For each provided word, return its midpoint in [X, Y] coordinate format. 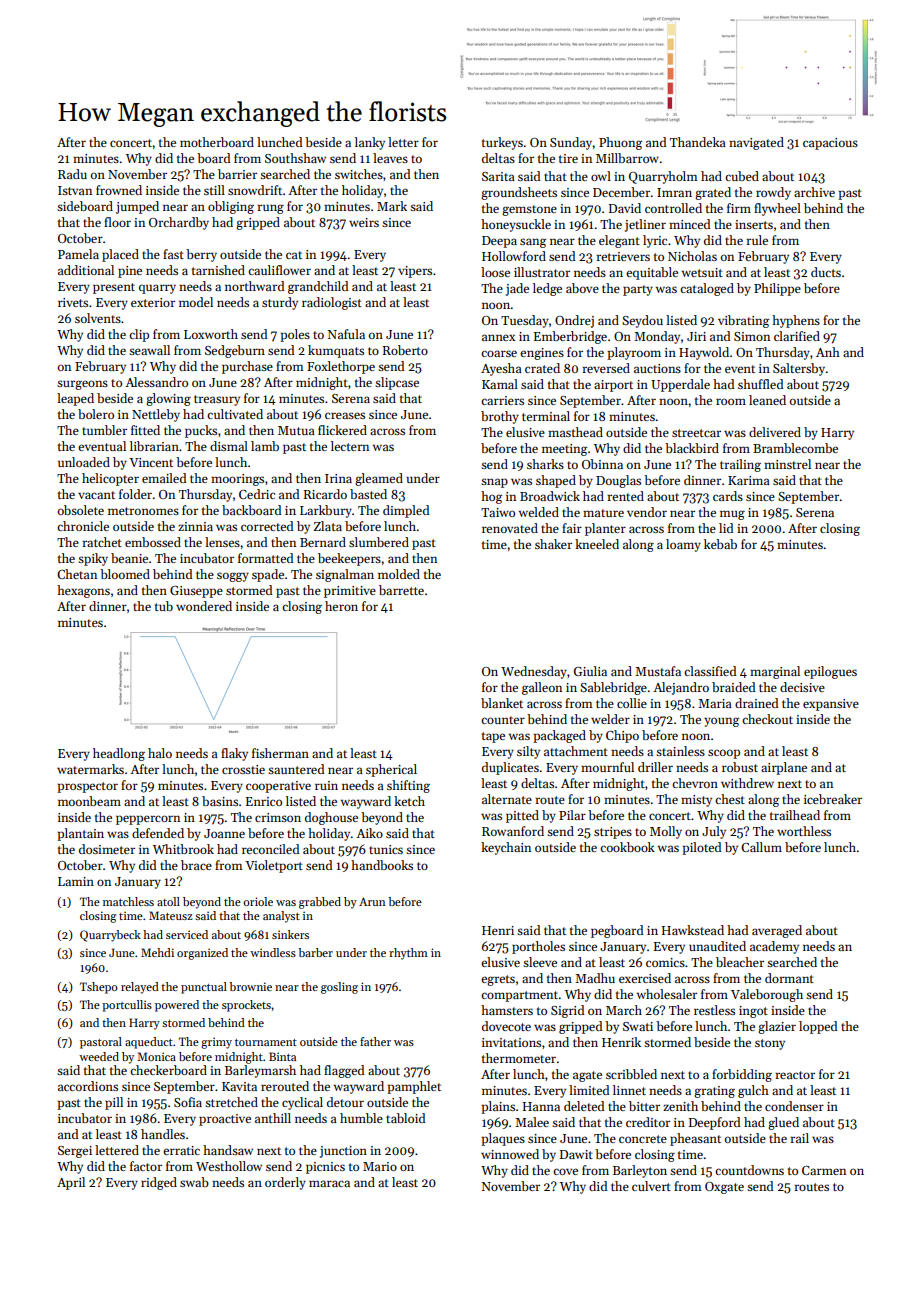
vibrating [744, 321]
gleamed [379, 479]
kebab [720, 544]
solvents [98, 318]
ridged [159, 1183]
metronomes [143, 511]
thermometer [519, 1058]
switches [359, 174]
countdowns [749, 1170]
